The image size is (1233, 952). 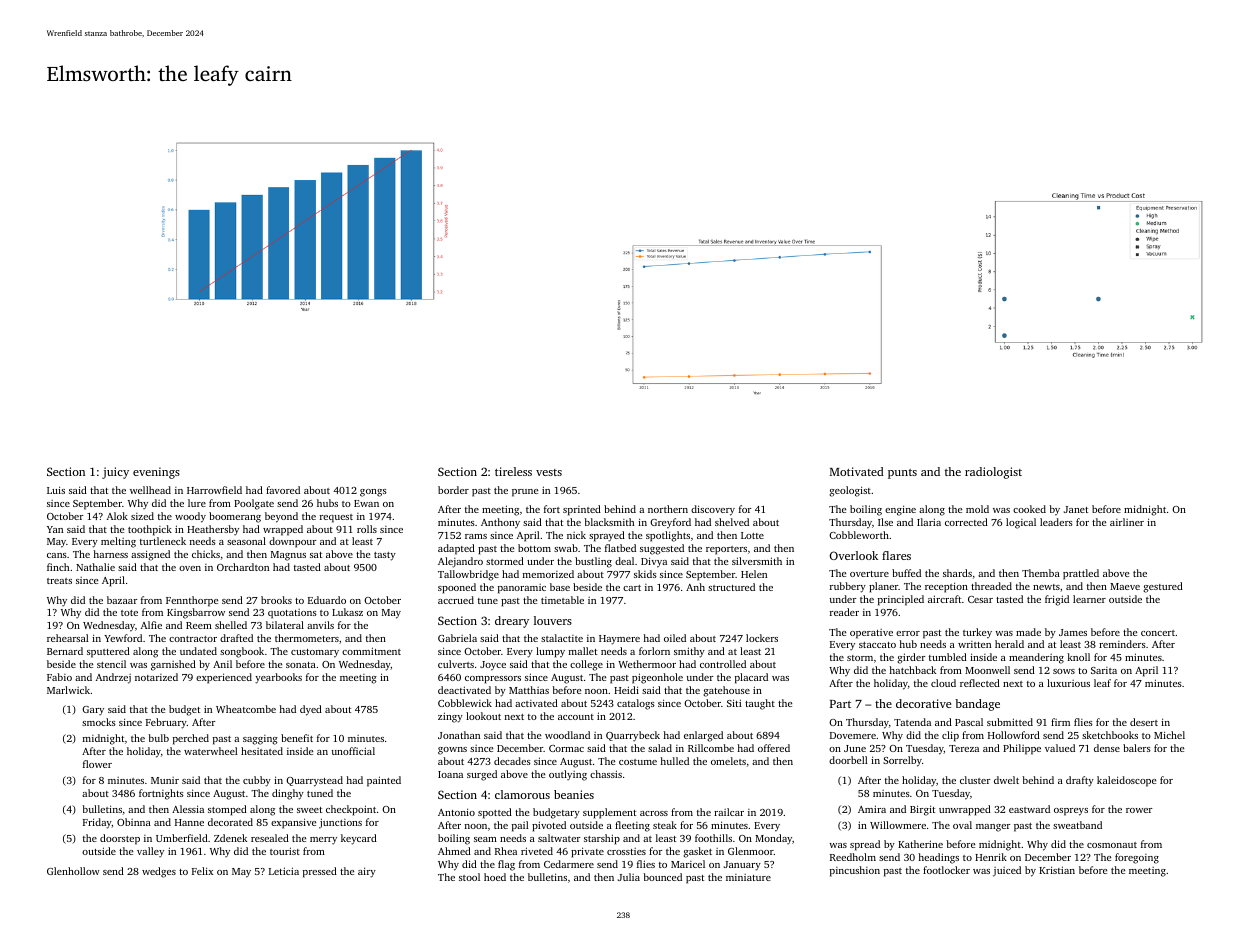 I want to click on Janet, so click(x=1076, y=509).
